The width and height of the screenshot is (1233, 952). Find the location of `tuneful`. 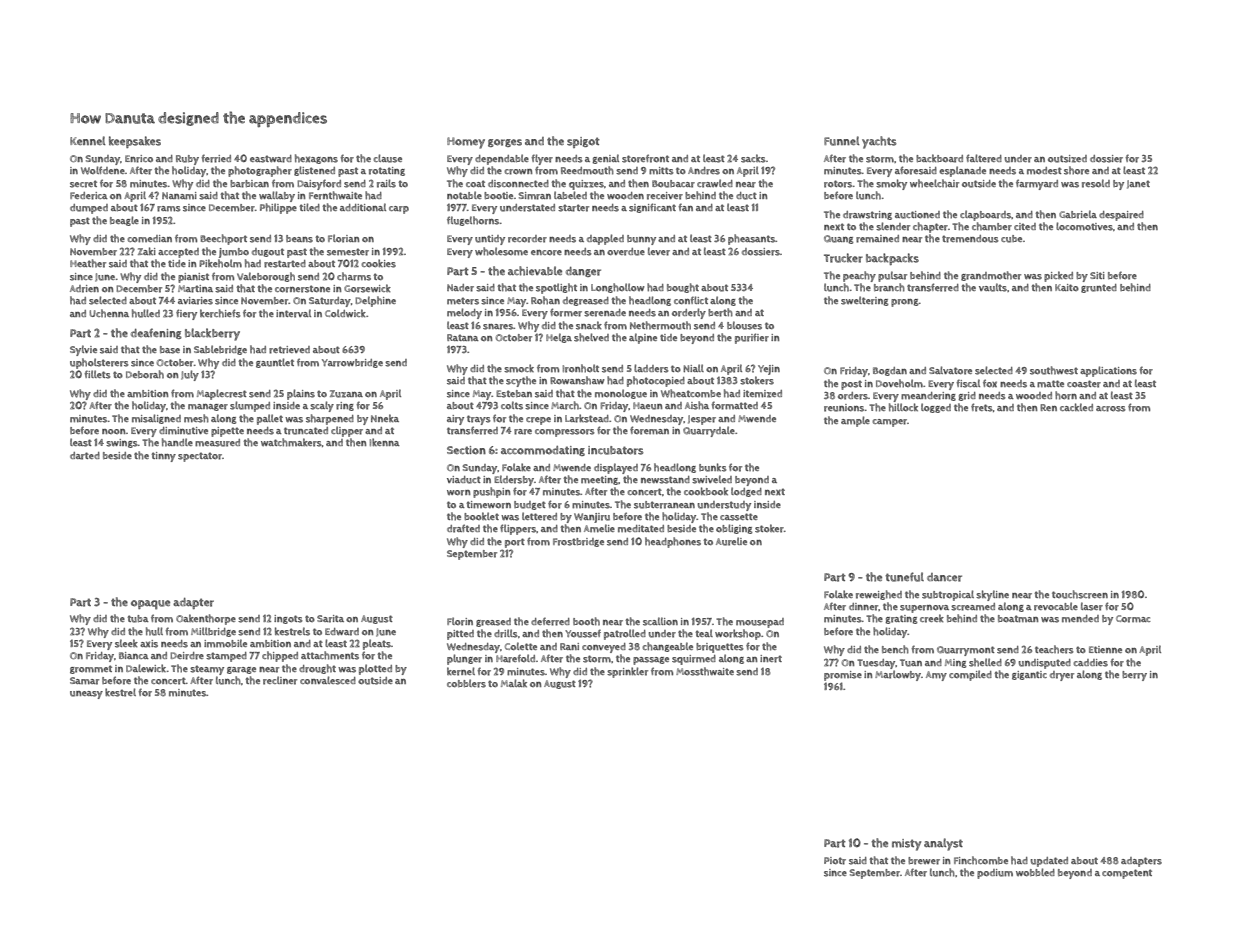

tuneful is located at coordinates (904, 577).
